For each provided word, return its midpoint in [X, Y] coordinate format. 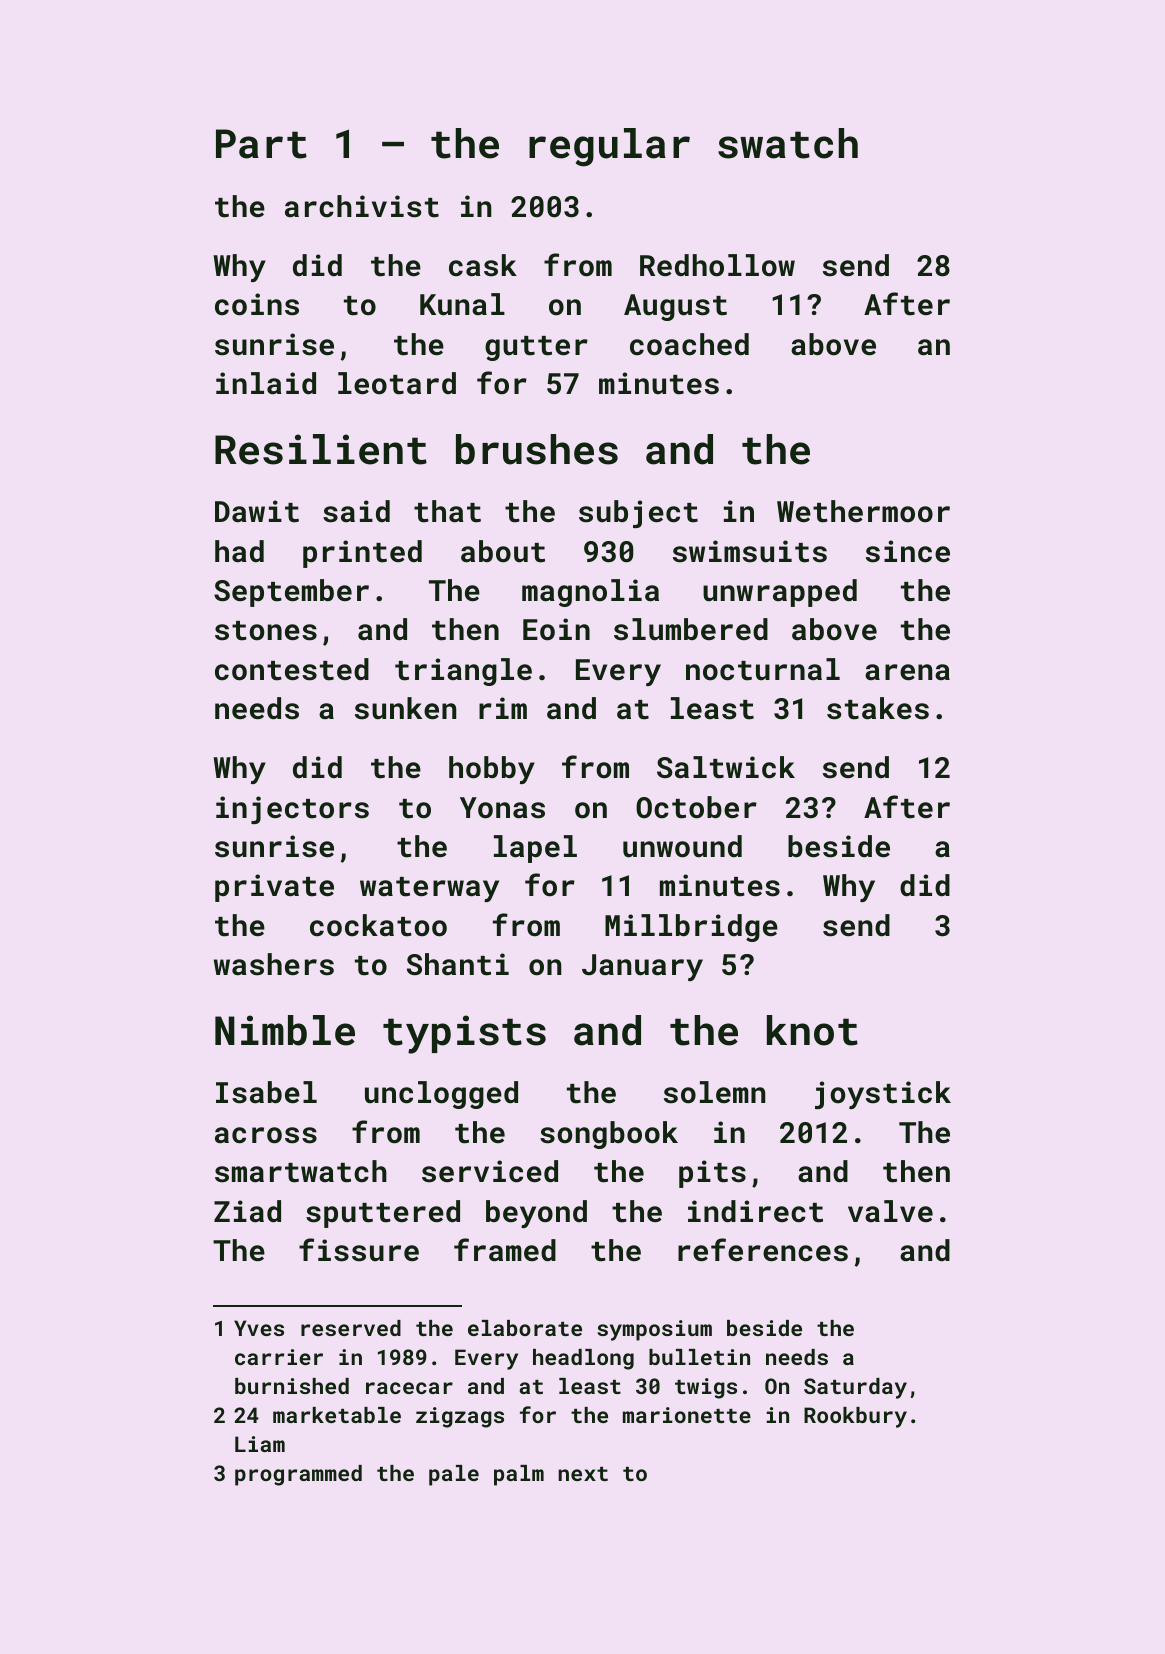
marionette [687, 1415]
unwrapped [780, 593]
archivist [362, 206]
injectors [292, 810]
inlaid [266, 383]
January [642, 967]
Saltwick [726, 767]
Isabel [266, 1092]
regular [609, 147]
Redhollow [717, 265]
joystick [883, 1095]
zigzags [460, 1417]
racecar [409, 1388]
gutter [536, 348]
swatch [788, 143]
